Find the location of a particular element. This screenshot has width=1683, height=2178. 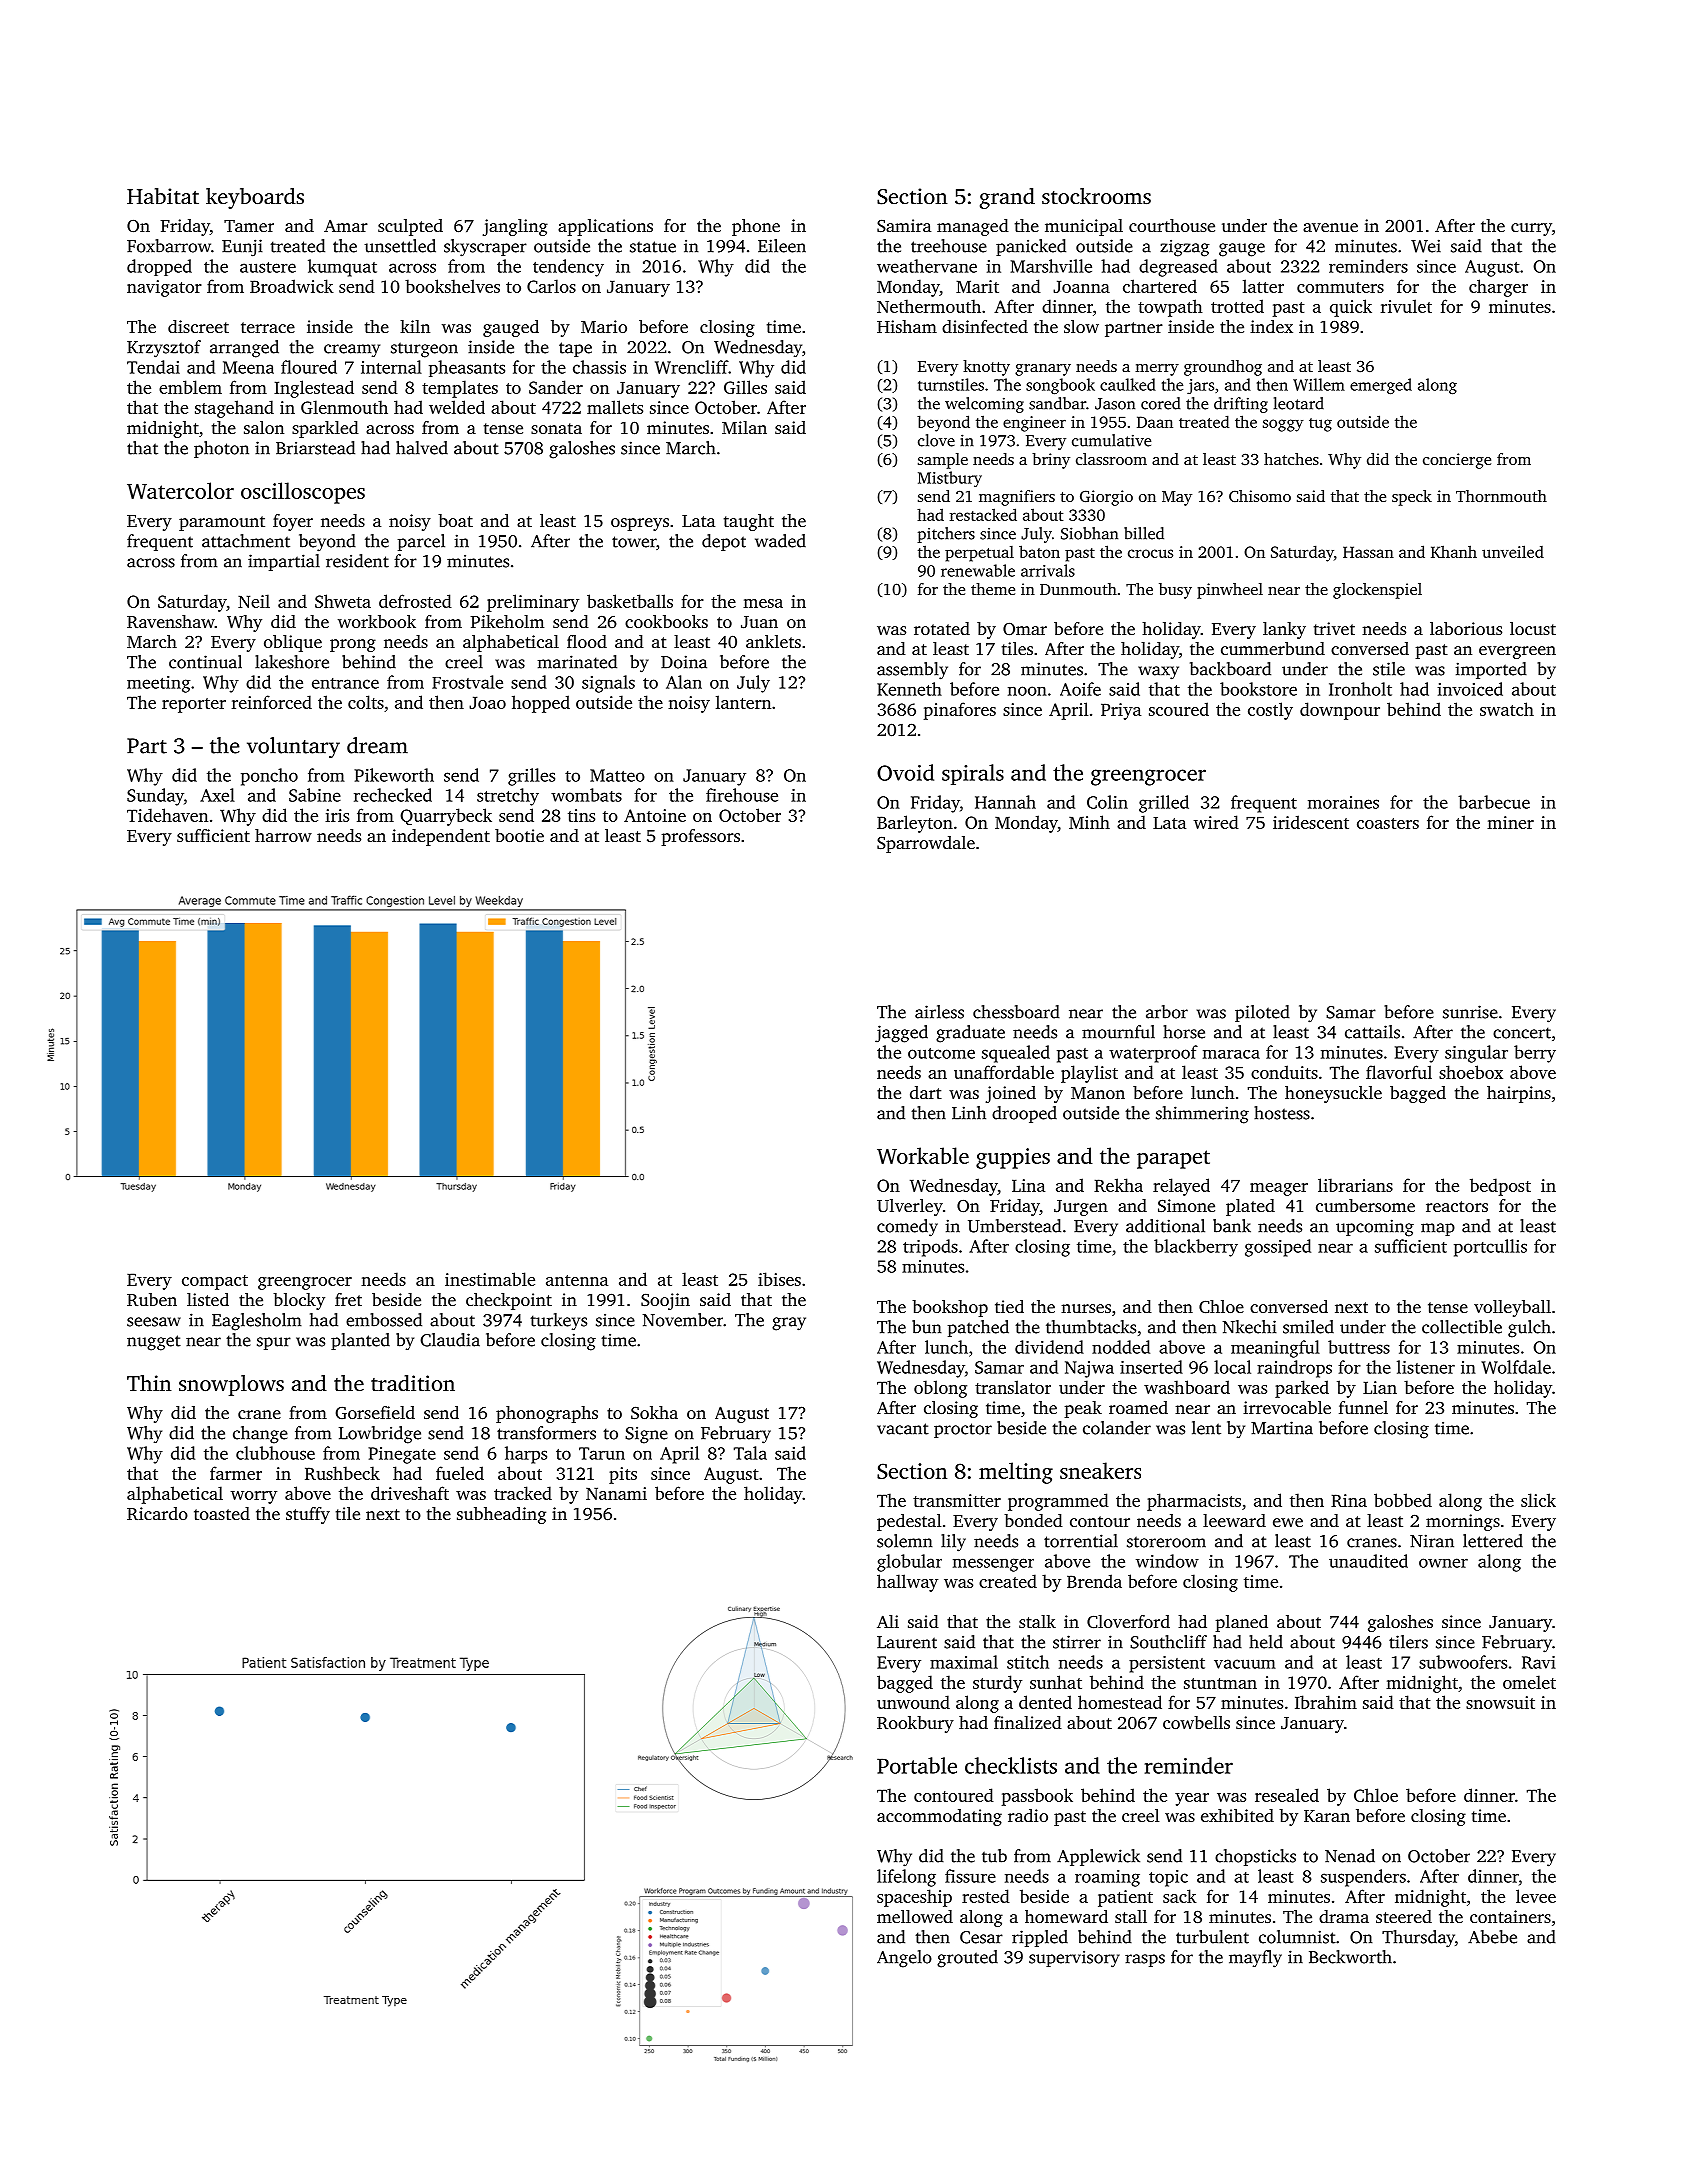

Samira is located at coordinates (904, 226).
